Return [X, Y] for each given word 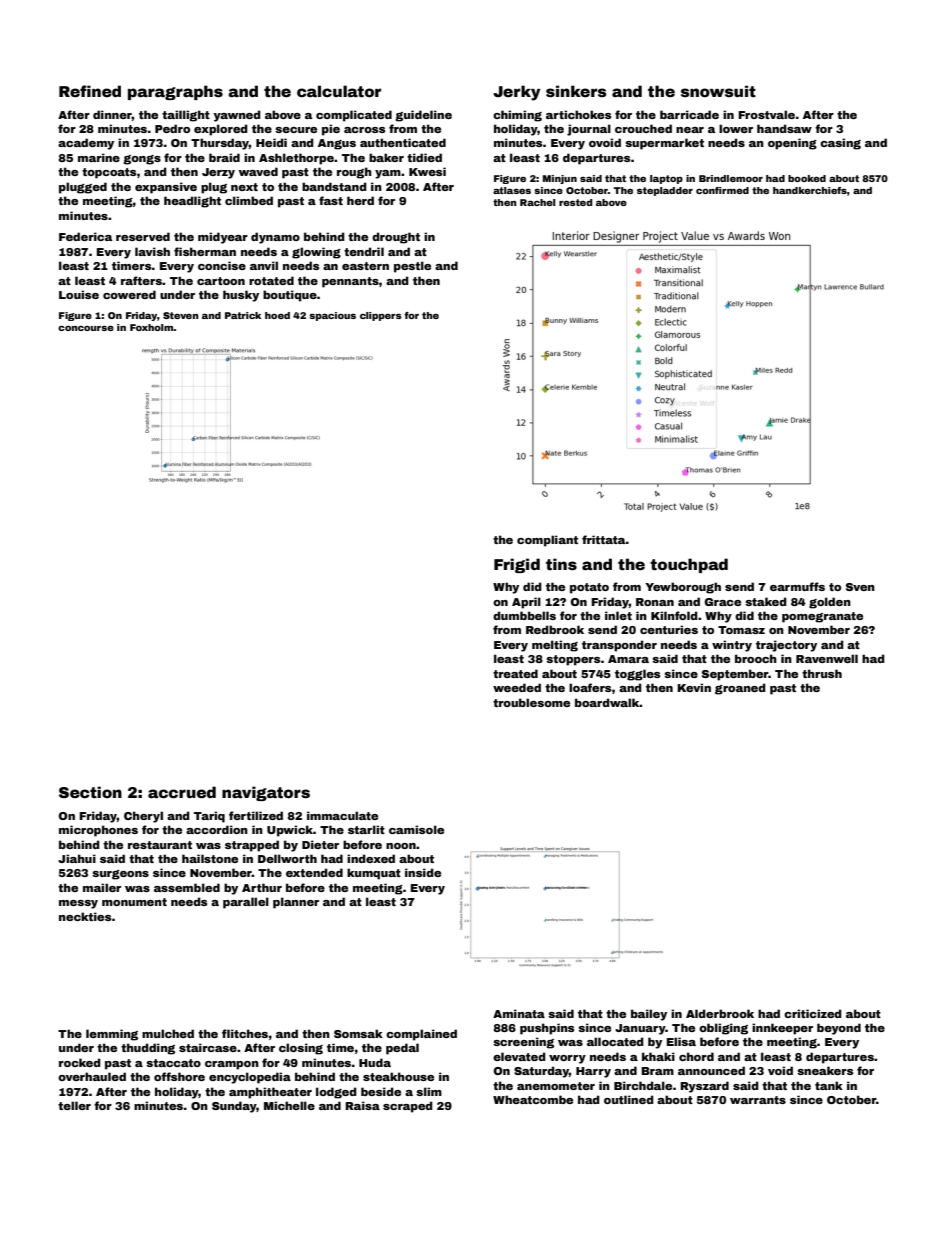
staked [766, 601]
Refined [90, 91]
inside [423, 872]
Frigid [517, 565]
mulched [168, 1033]
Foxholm [152, 327]
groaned [740, 689]
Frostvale [766, 114]
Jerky [516, 93]
